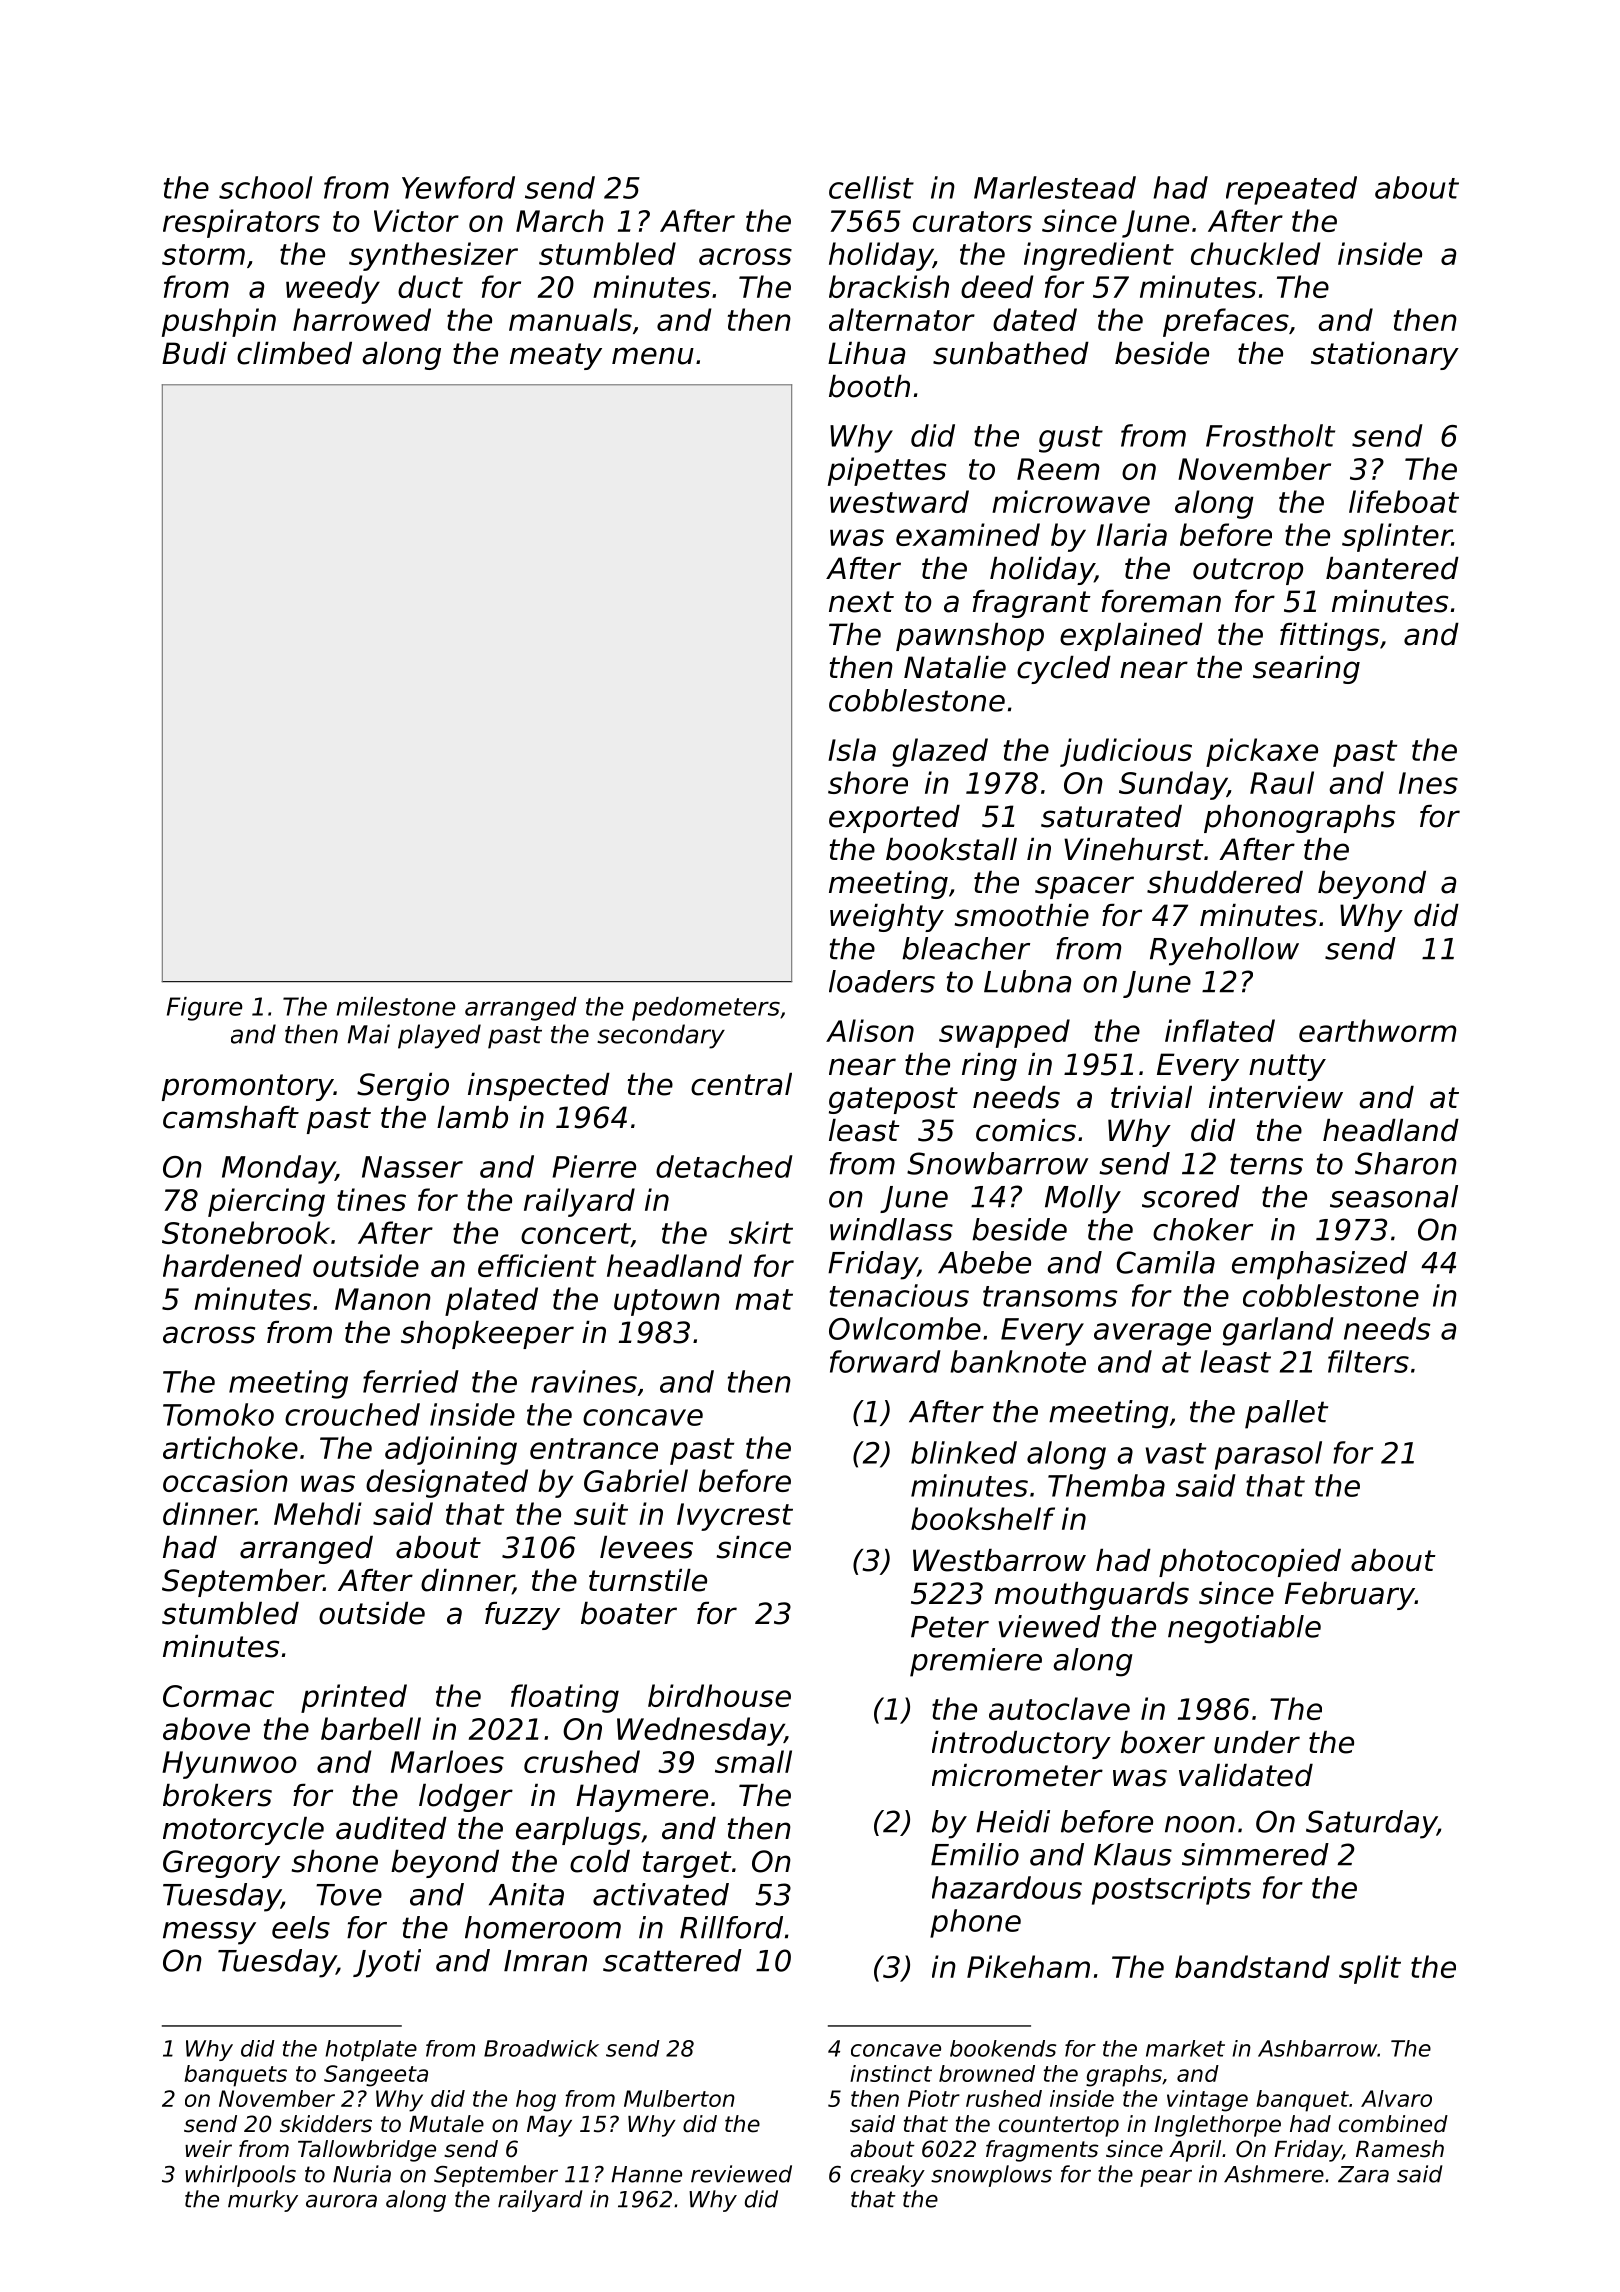 This document has height=2292, width=1620. What do you see at coordinates (1329, 637) in the document?
I see `fittings` at bounding box center [1329, 637].
